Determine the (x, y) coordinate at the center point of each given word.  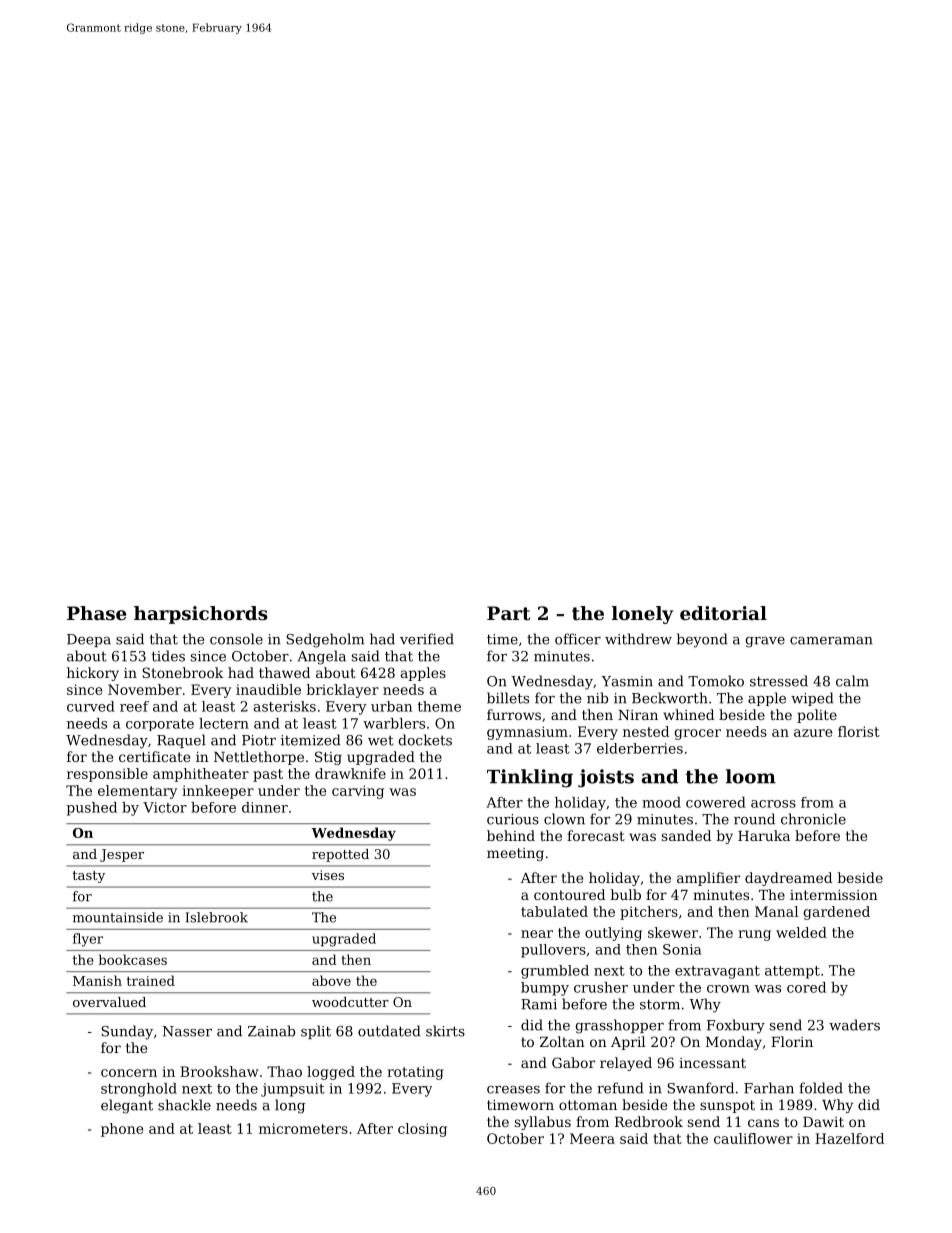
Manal (776, 911)
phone (122, 1130)
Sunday (127, 1032)
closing (422, 1130)
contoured (569, 894)
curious (513, 819)
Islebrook (217, 917)
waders (854, 1025)
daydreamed (788, 879)
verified (427, 639)
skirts (445, 1031)
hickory (93, 674)
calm (852, 681)
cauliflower (753, 1138)
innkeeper (218, 792)
